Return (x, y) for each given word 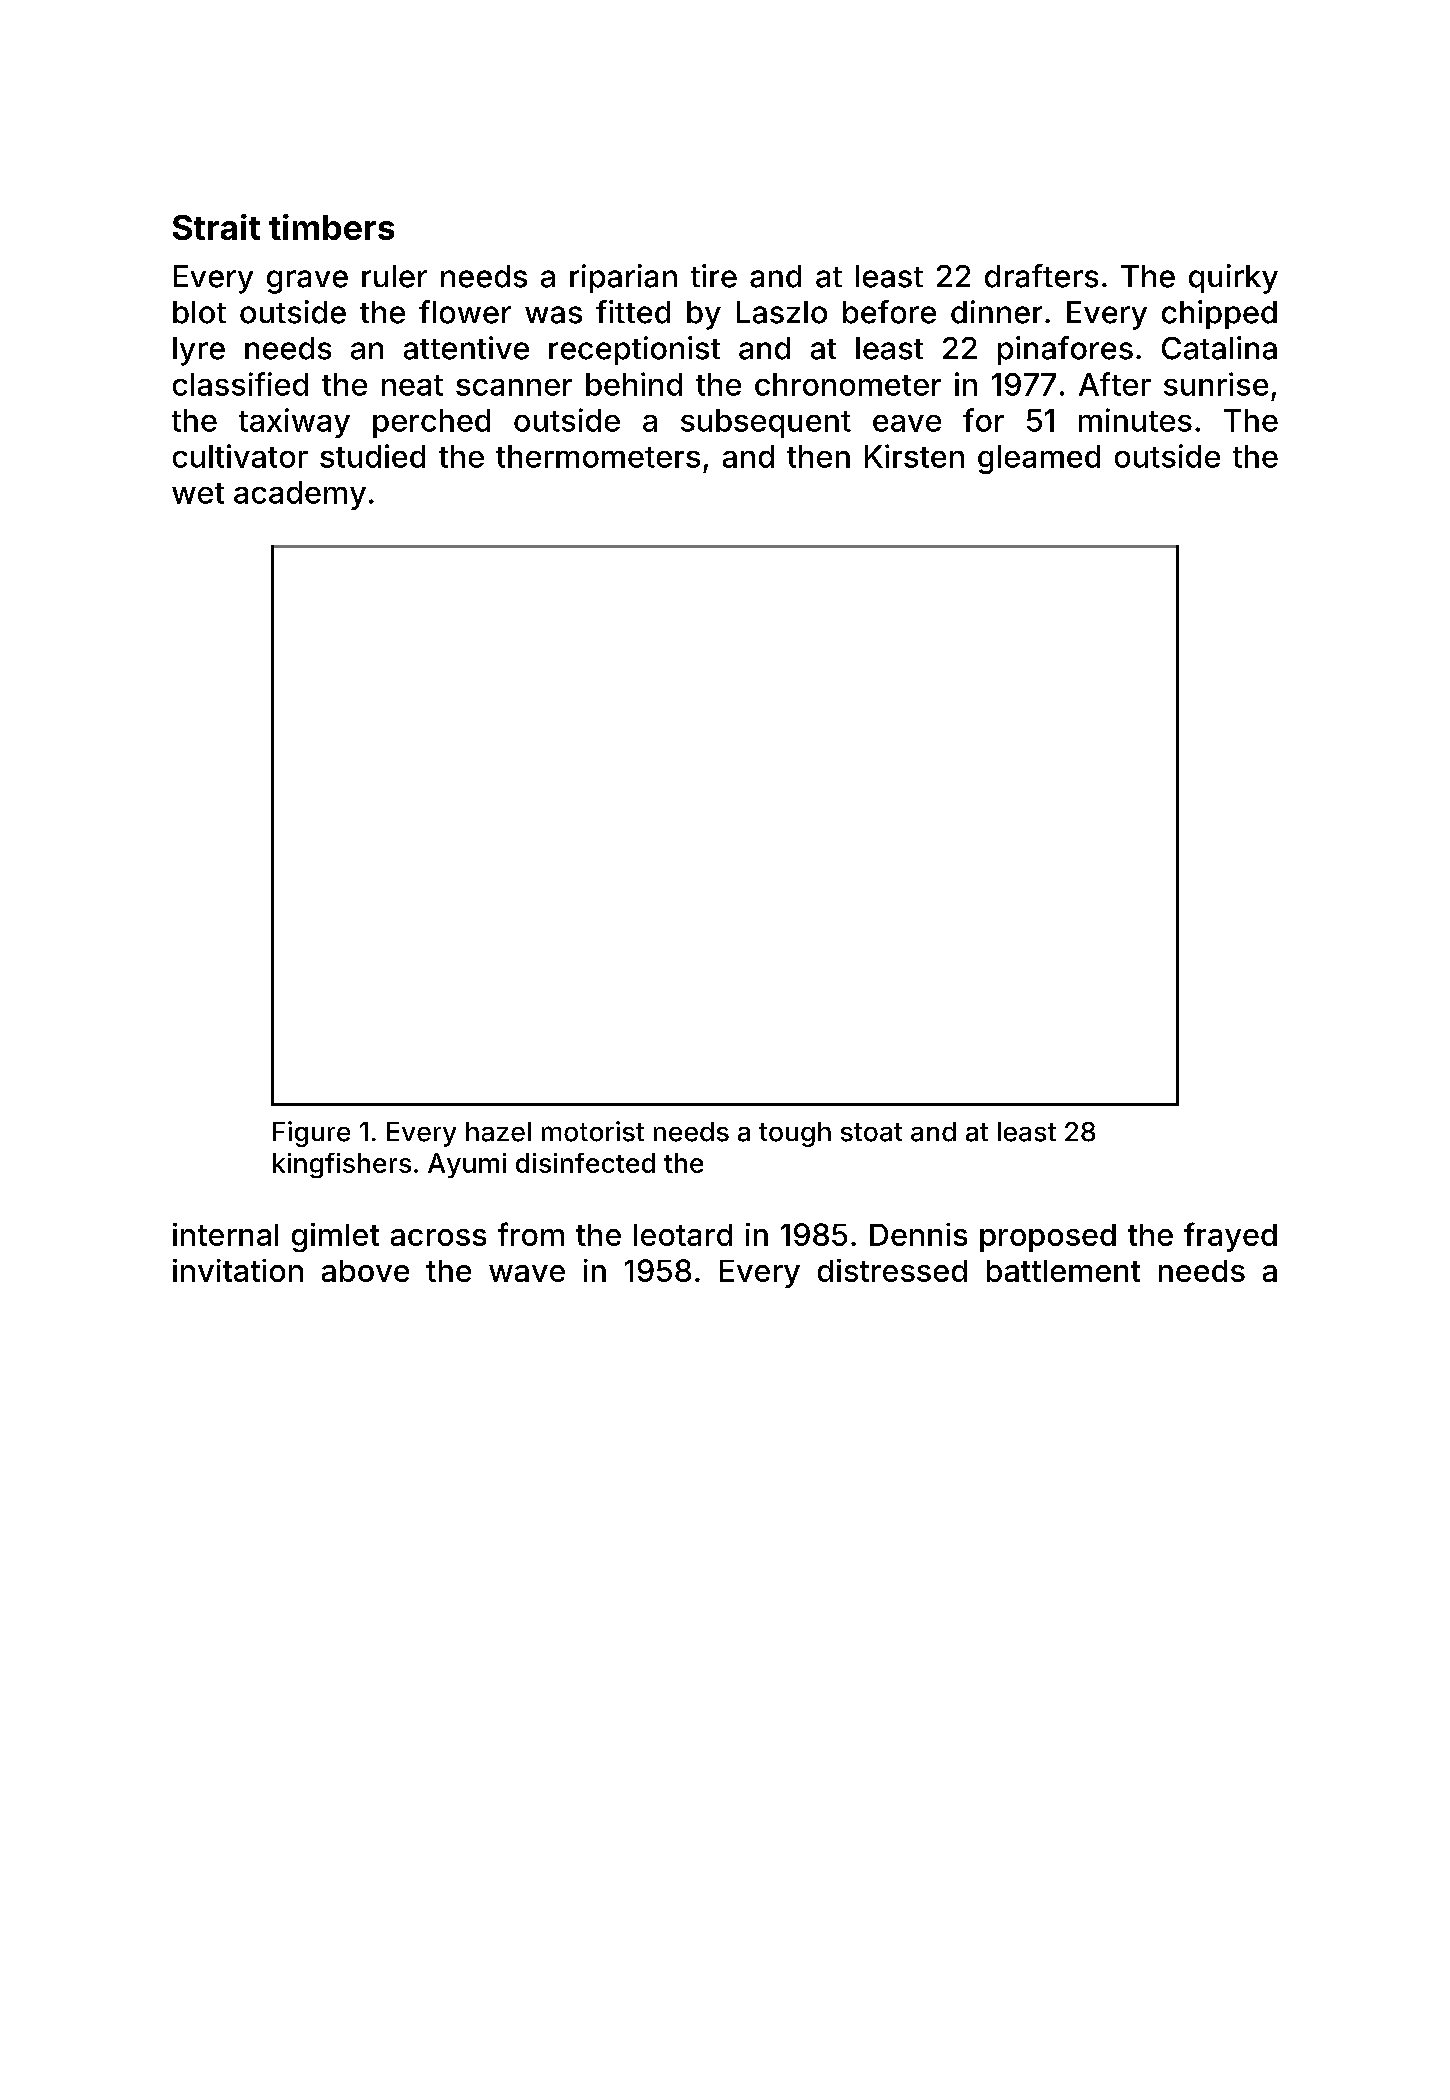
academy (300, 495)
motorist (593, 1131)
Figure (311, 1134)
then (818, 456)
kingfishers (342, 1165)
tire (714, 276)
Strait (216, 227)
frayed (1230, 1237)
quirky (1233, 279)
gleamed (1039, 459)
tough (795, 1134)
